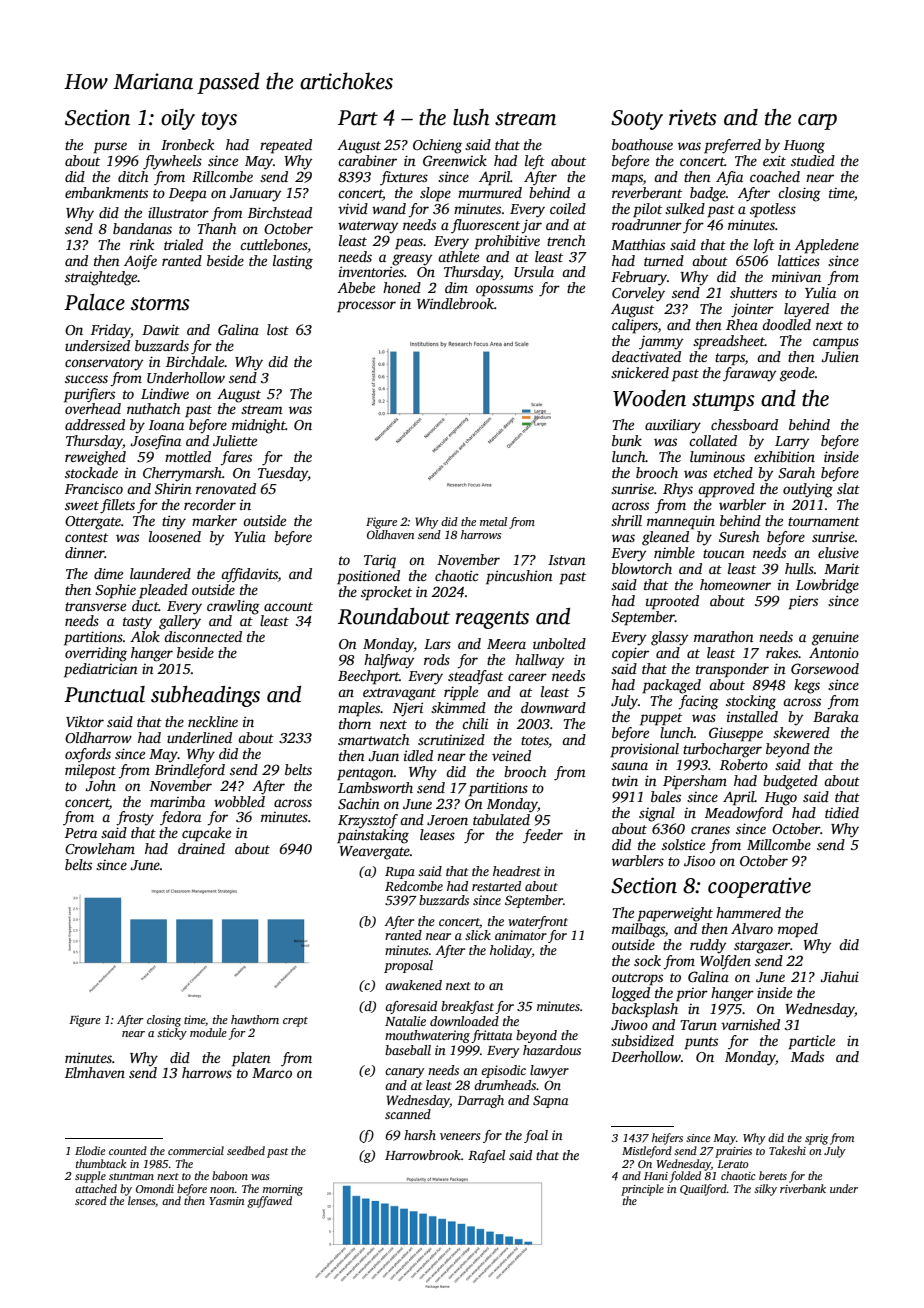  I want to click on crept, so click(295, 1022).
